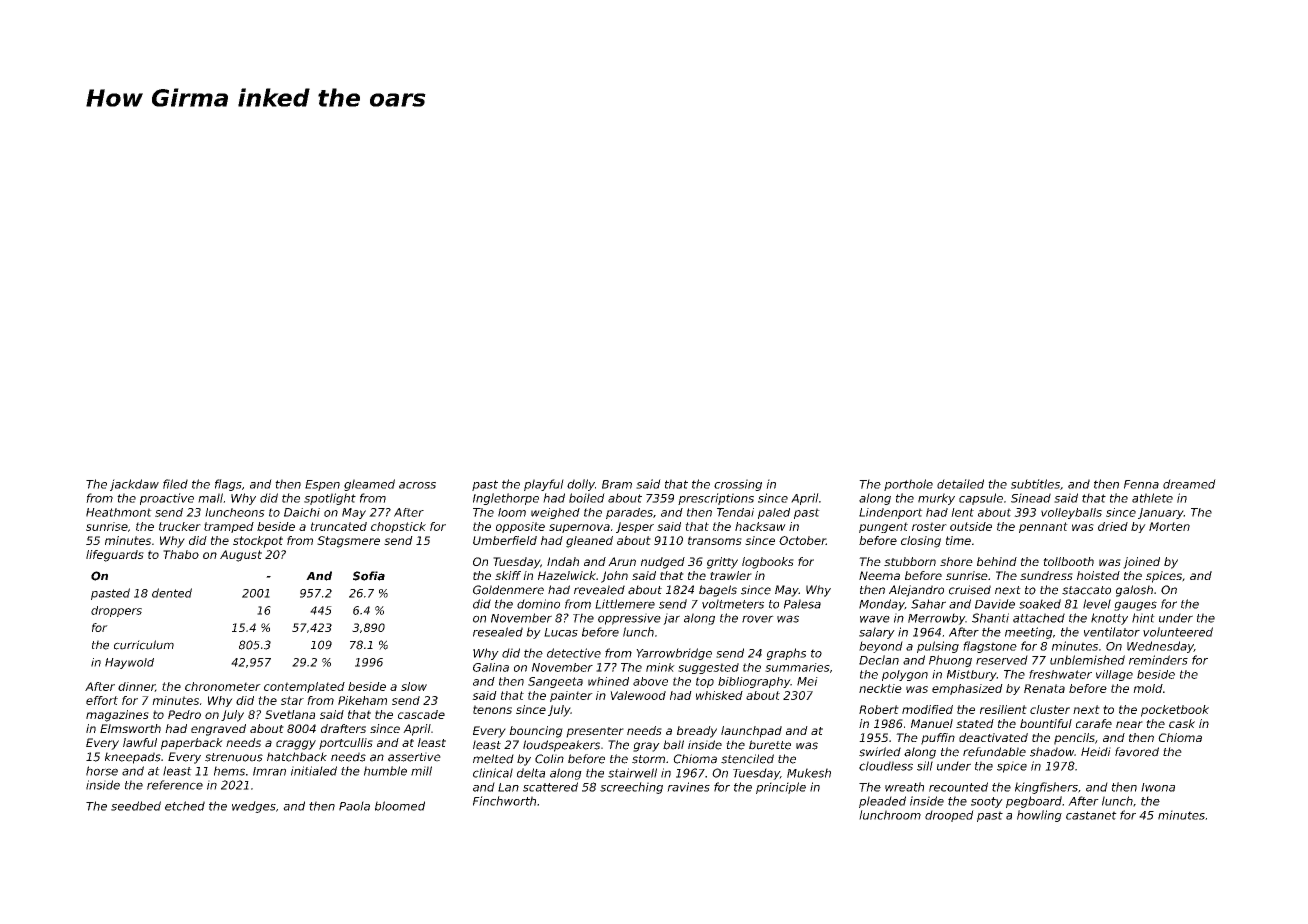  Describe the element at coordinates (1035, 484) in the page. I see `subtitles` at that location.
